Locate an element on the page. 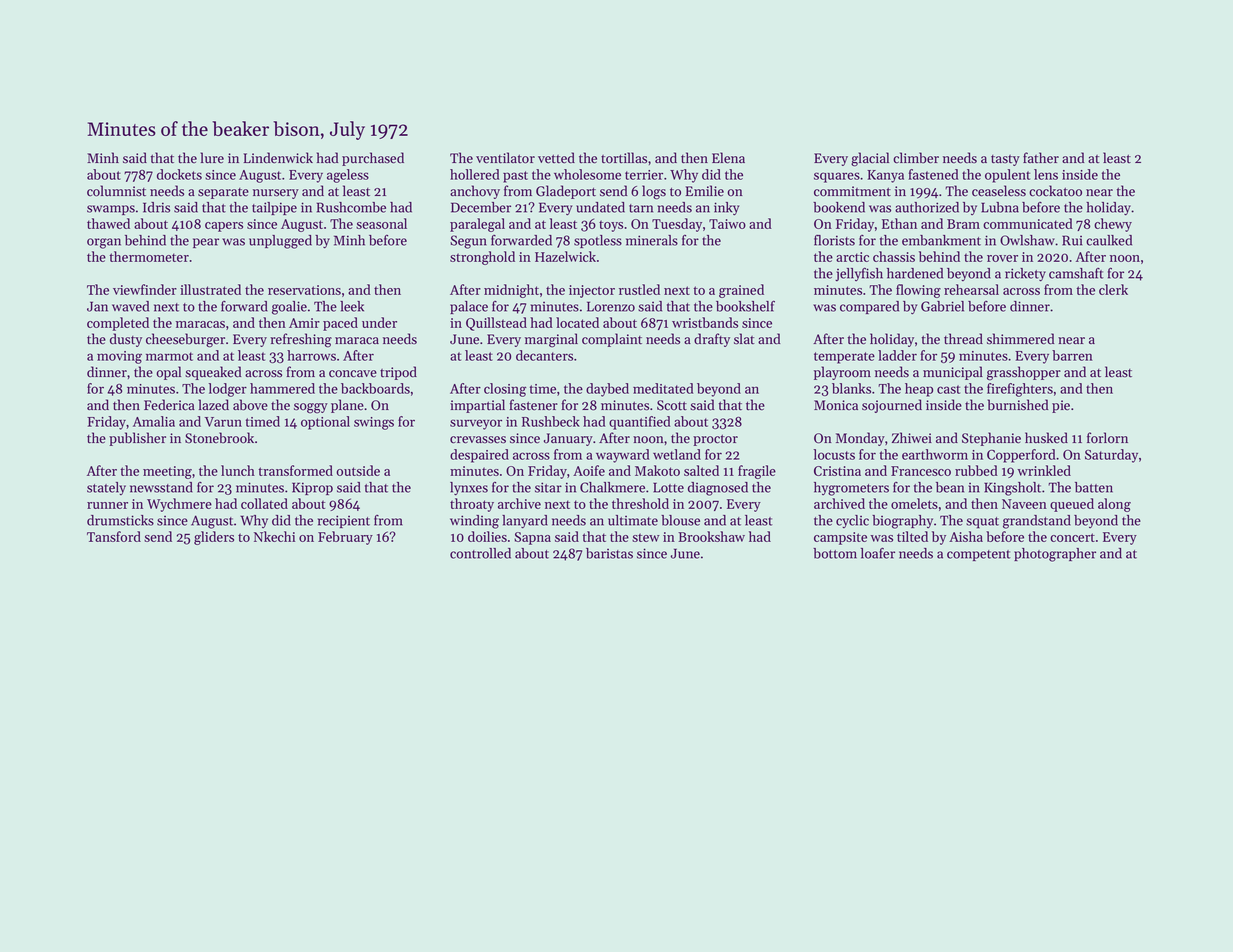  viewfinder is located at coordinates (145, 289).
